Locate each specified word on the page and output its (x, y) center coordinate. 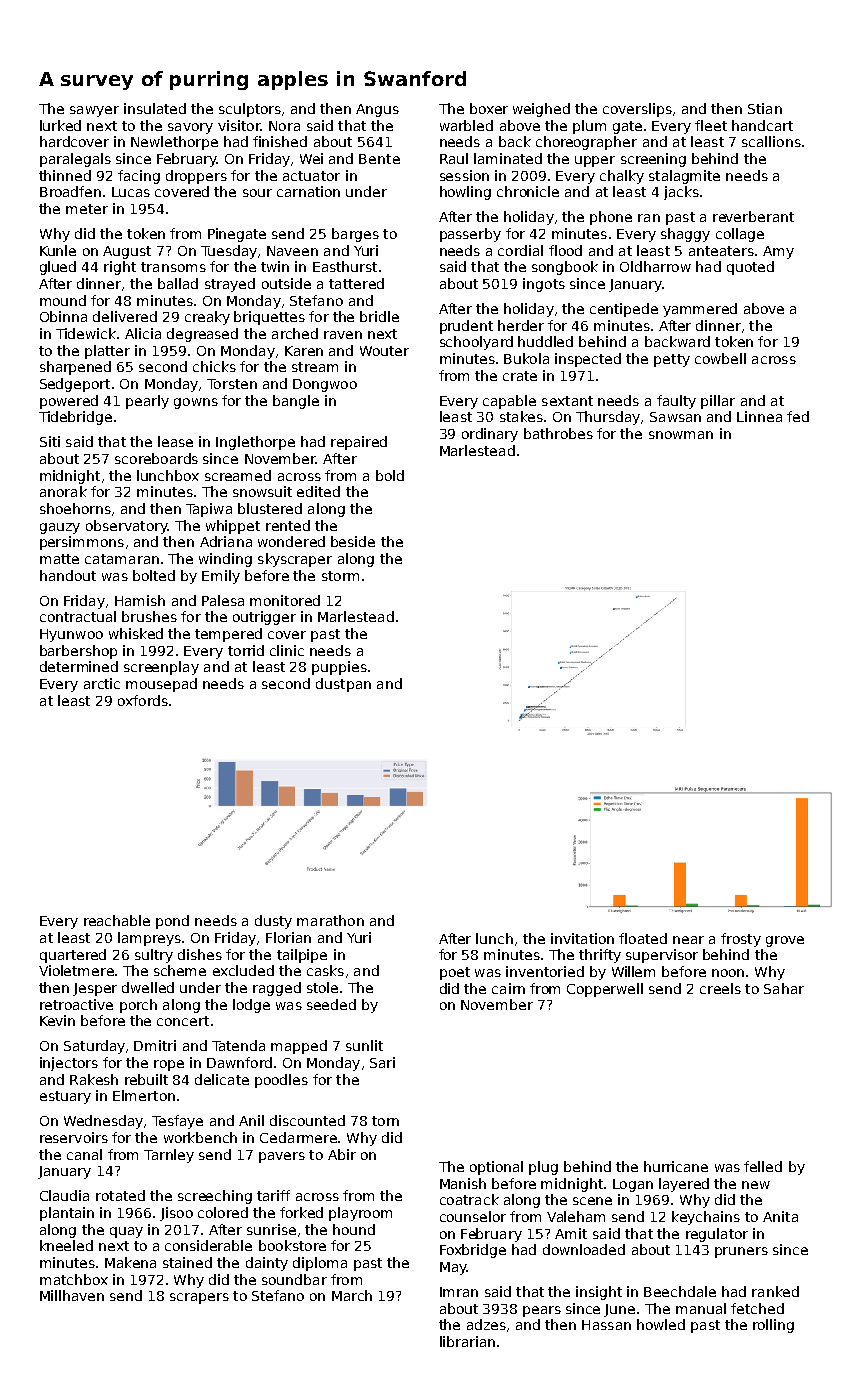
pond (172, 922)
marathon (330, 920)
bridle (379, 316)
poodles (281, 1081)
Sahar (784, 988)
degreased (202, 335)
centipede (624, 310)
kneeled (66, 1245)
